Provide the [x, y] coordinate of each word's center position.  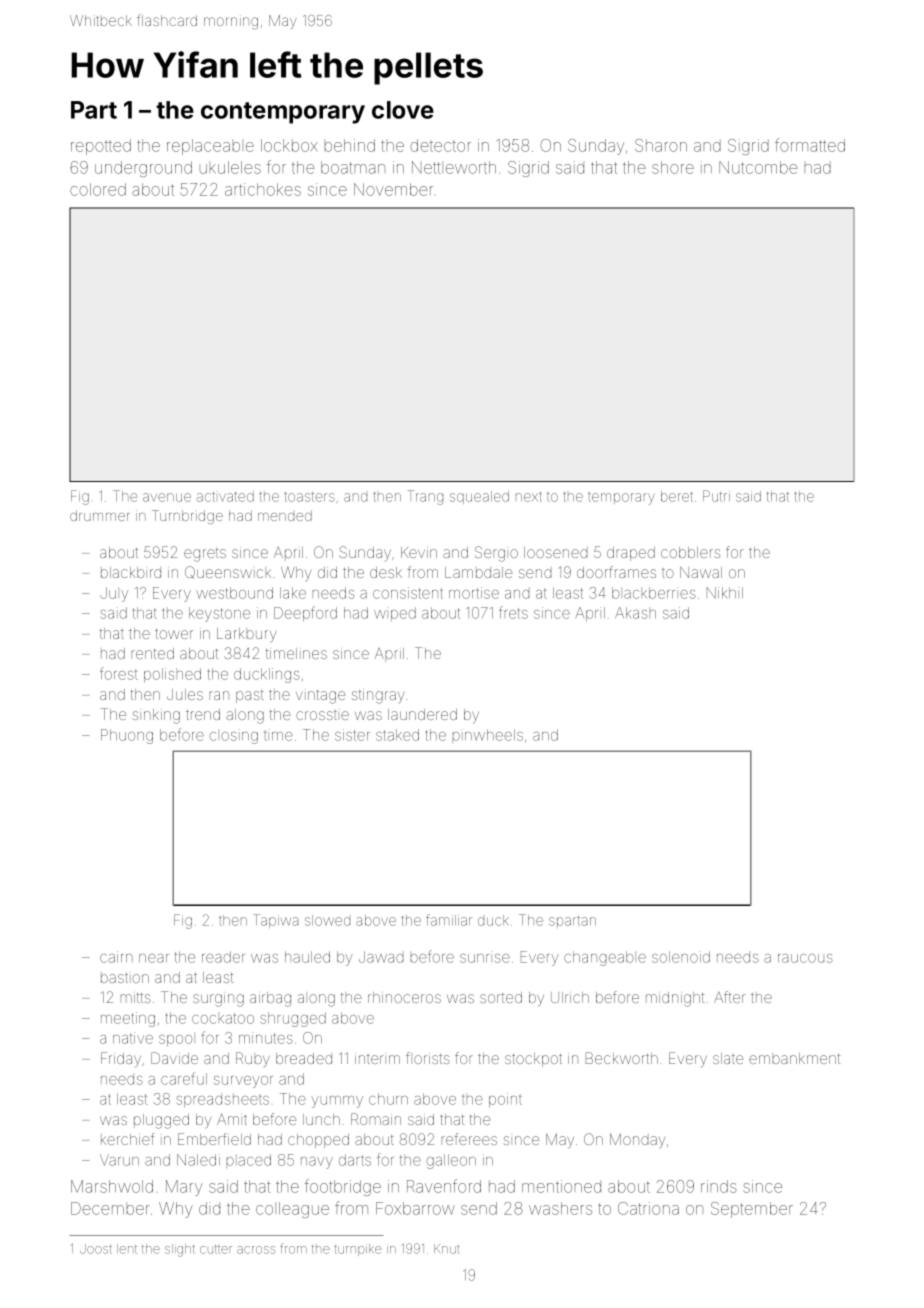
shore [673, 167]
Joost [96, 1249]
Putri [716, 496]
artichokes [263, 189]
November [393, 189]
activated [225, 496]
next [529, 497]
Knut [446, 1249]
